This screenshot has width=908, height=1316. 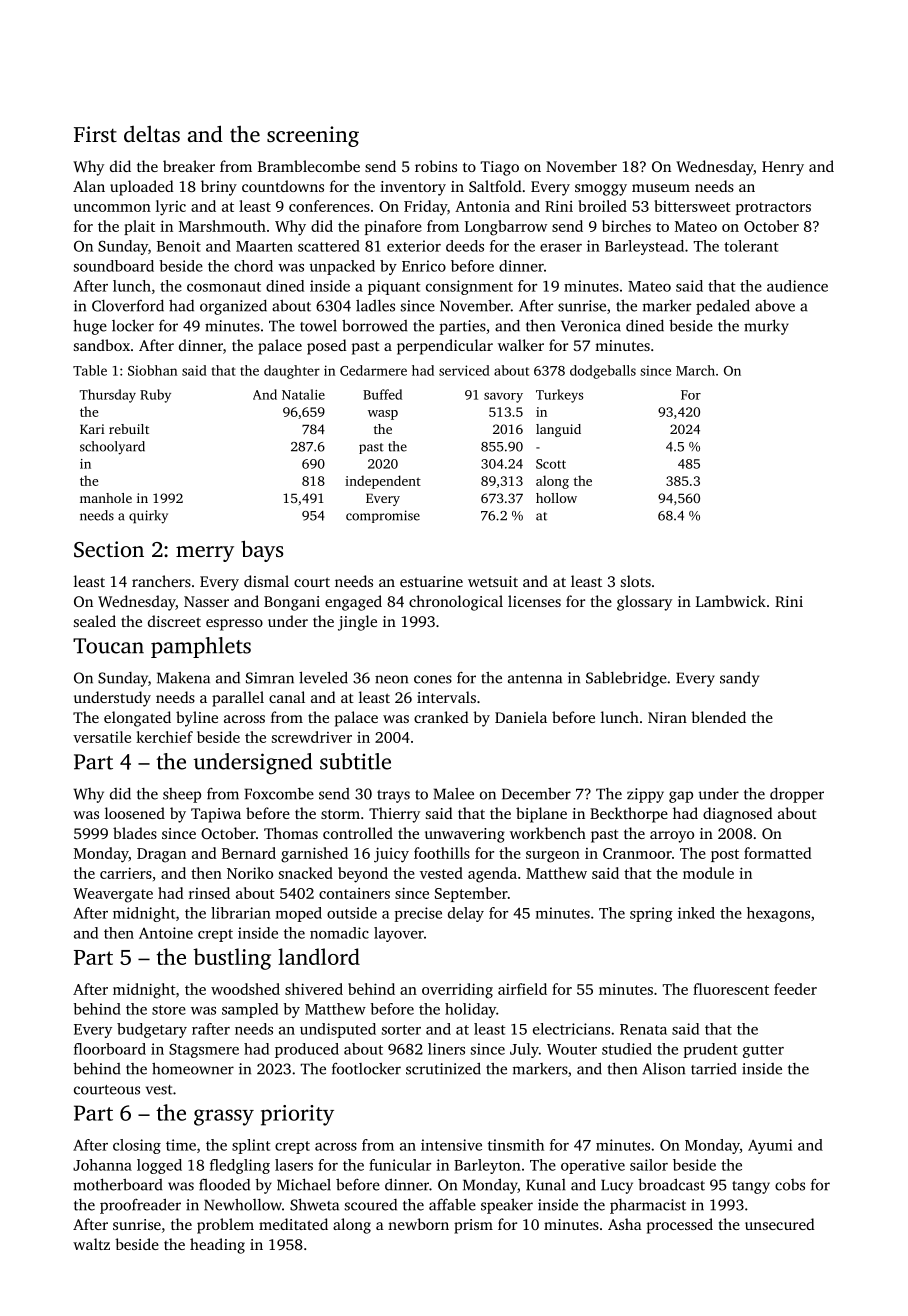 I want to click on Alison, so click(x=663, y=1069).
